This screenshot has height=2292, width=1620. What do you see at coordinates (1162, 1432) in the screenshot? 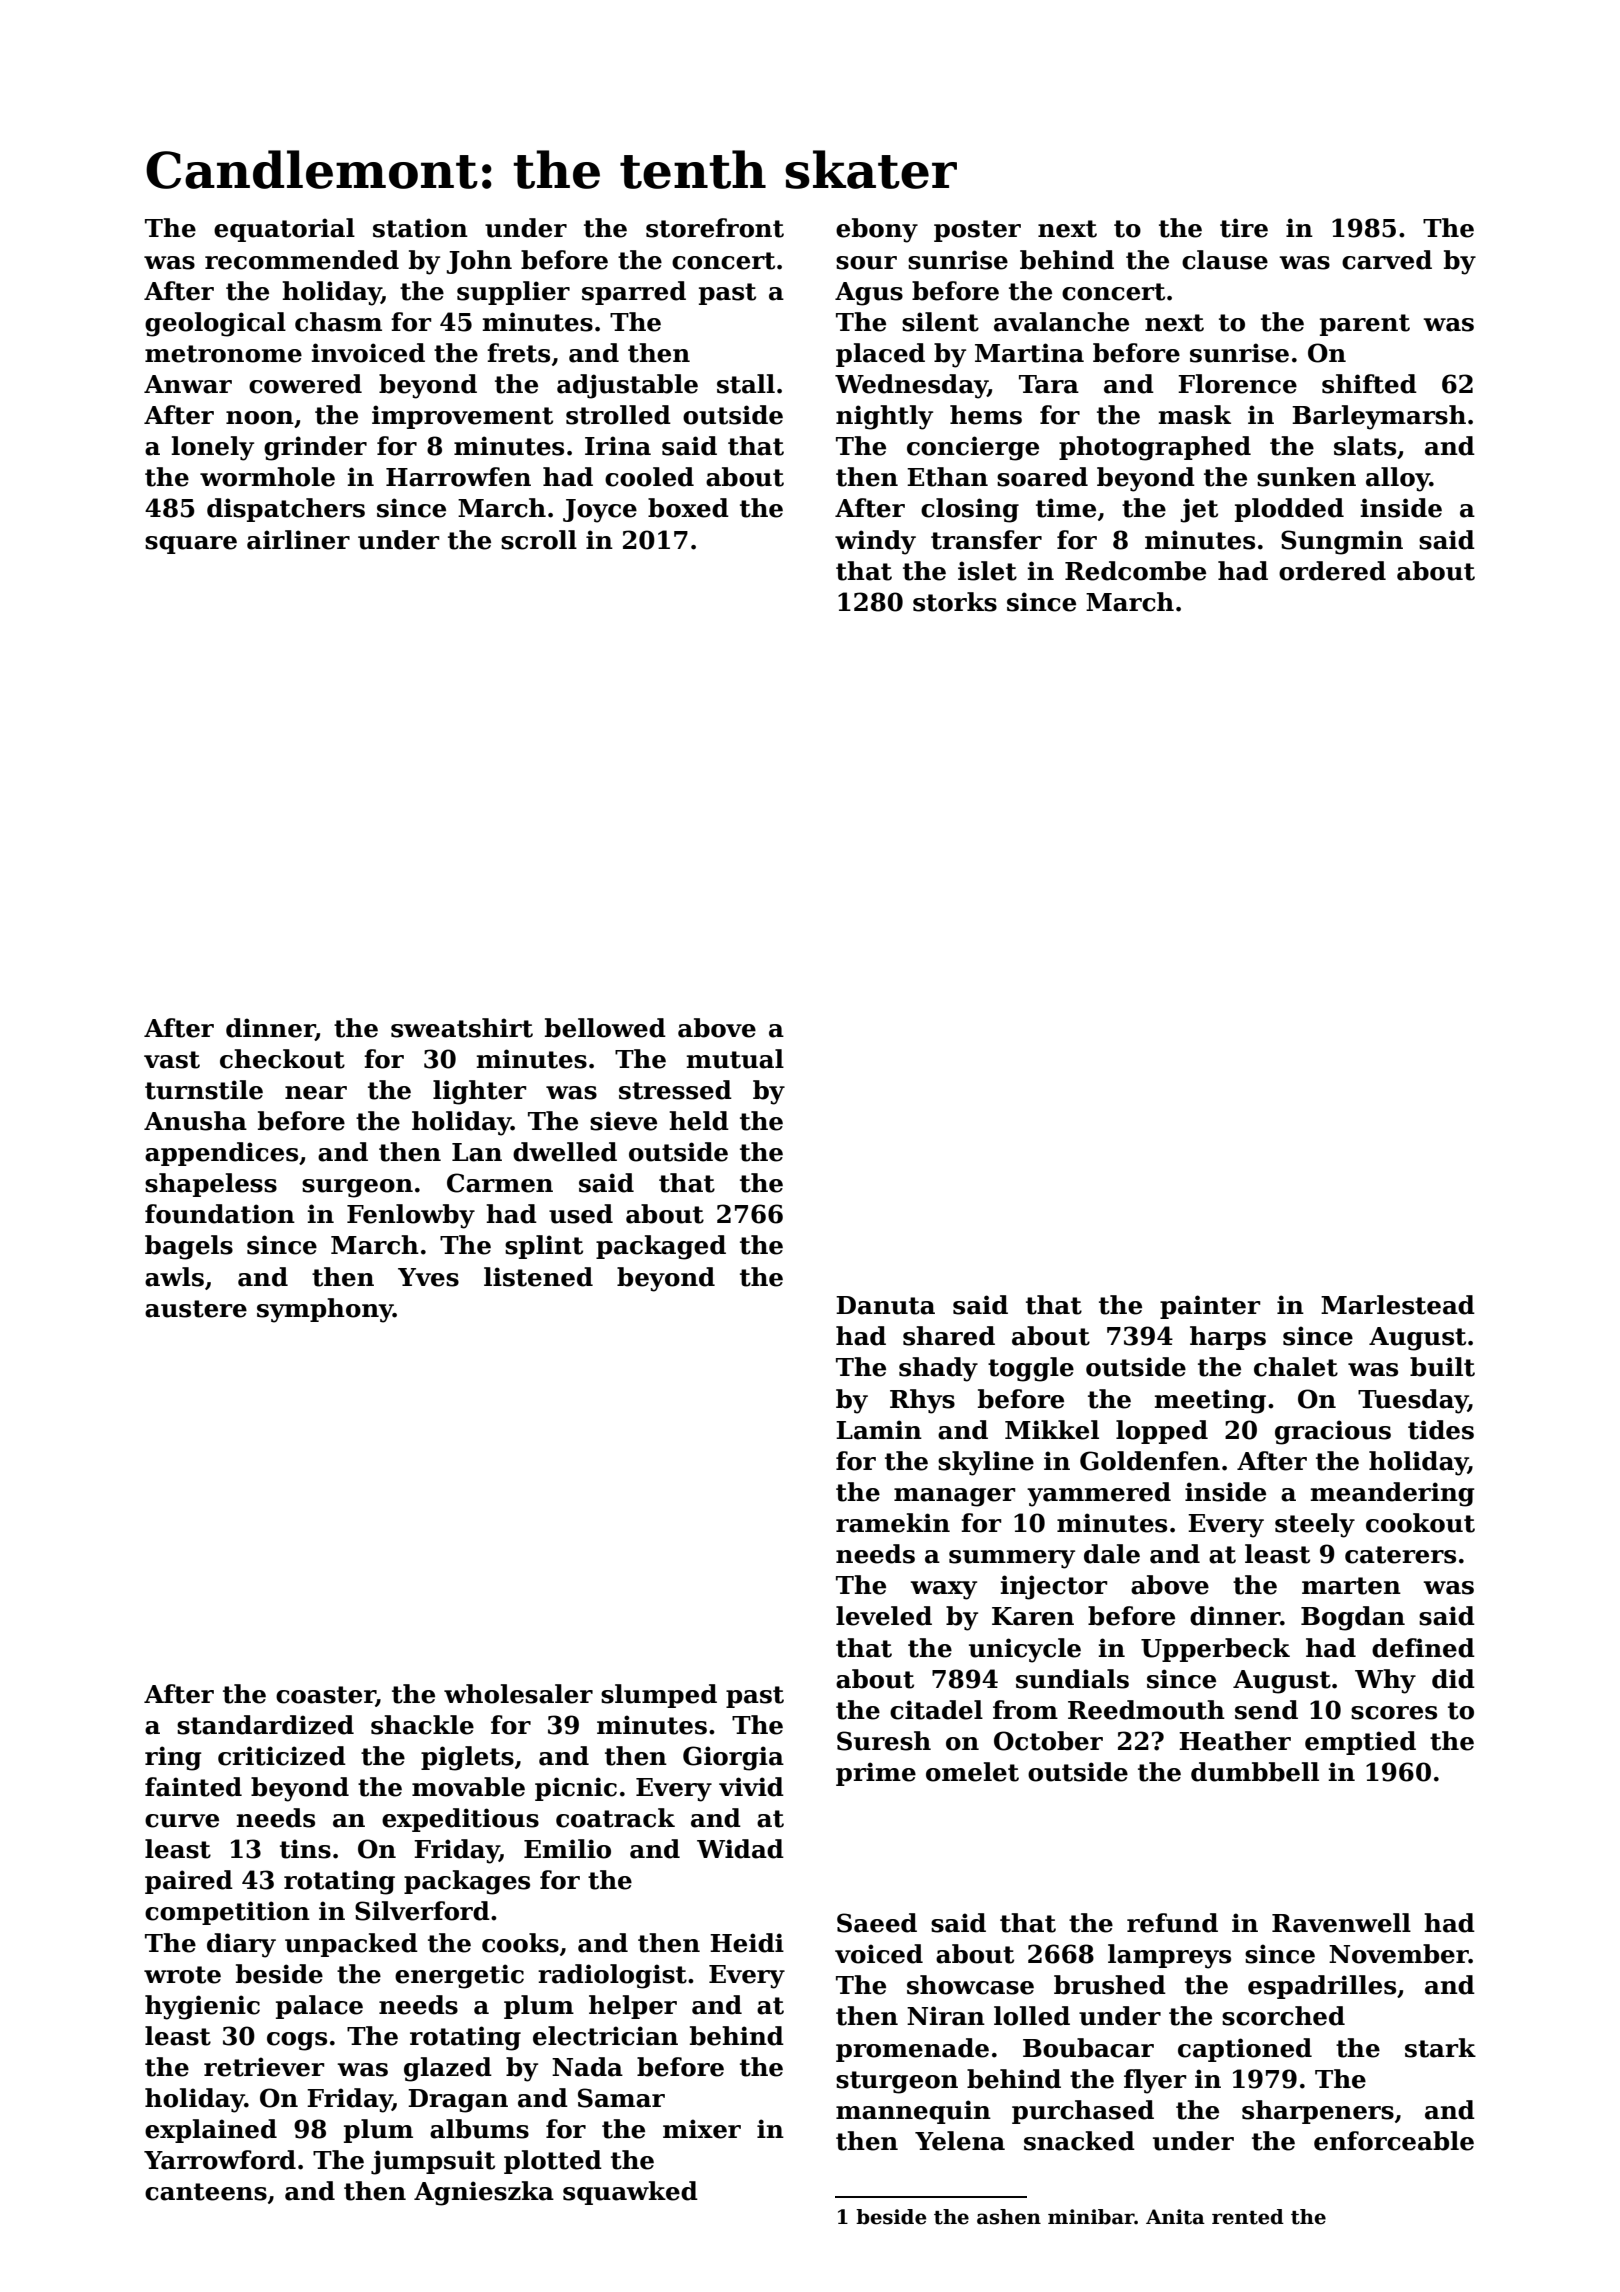
I see `lopped` at bounding box center [1162, 1432].
